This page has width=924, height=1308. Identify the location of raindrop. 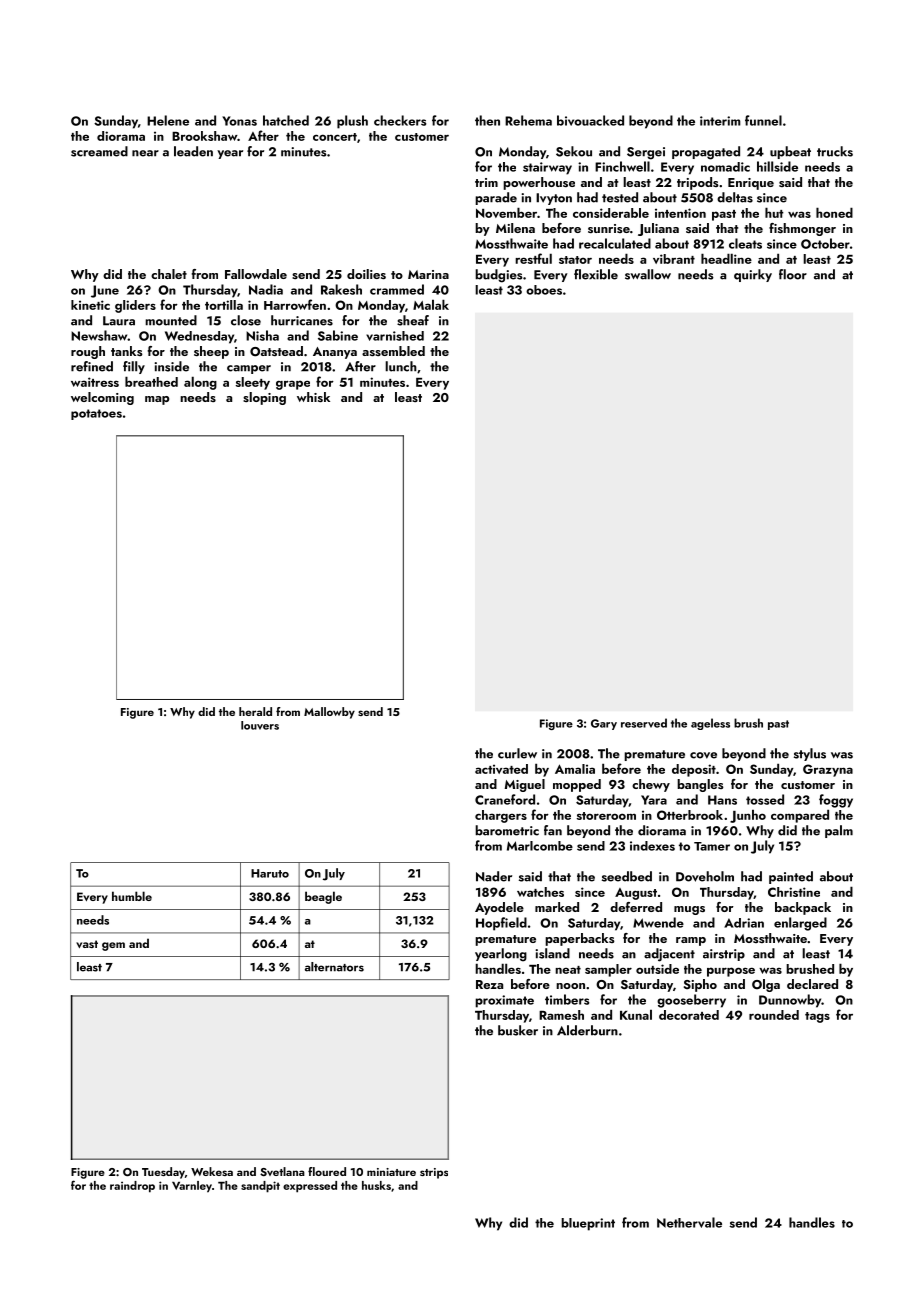
(132, 1187).
